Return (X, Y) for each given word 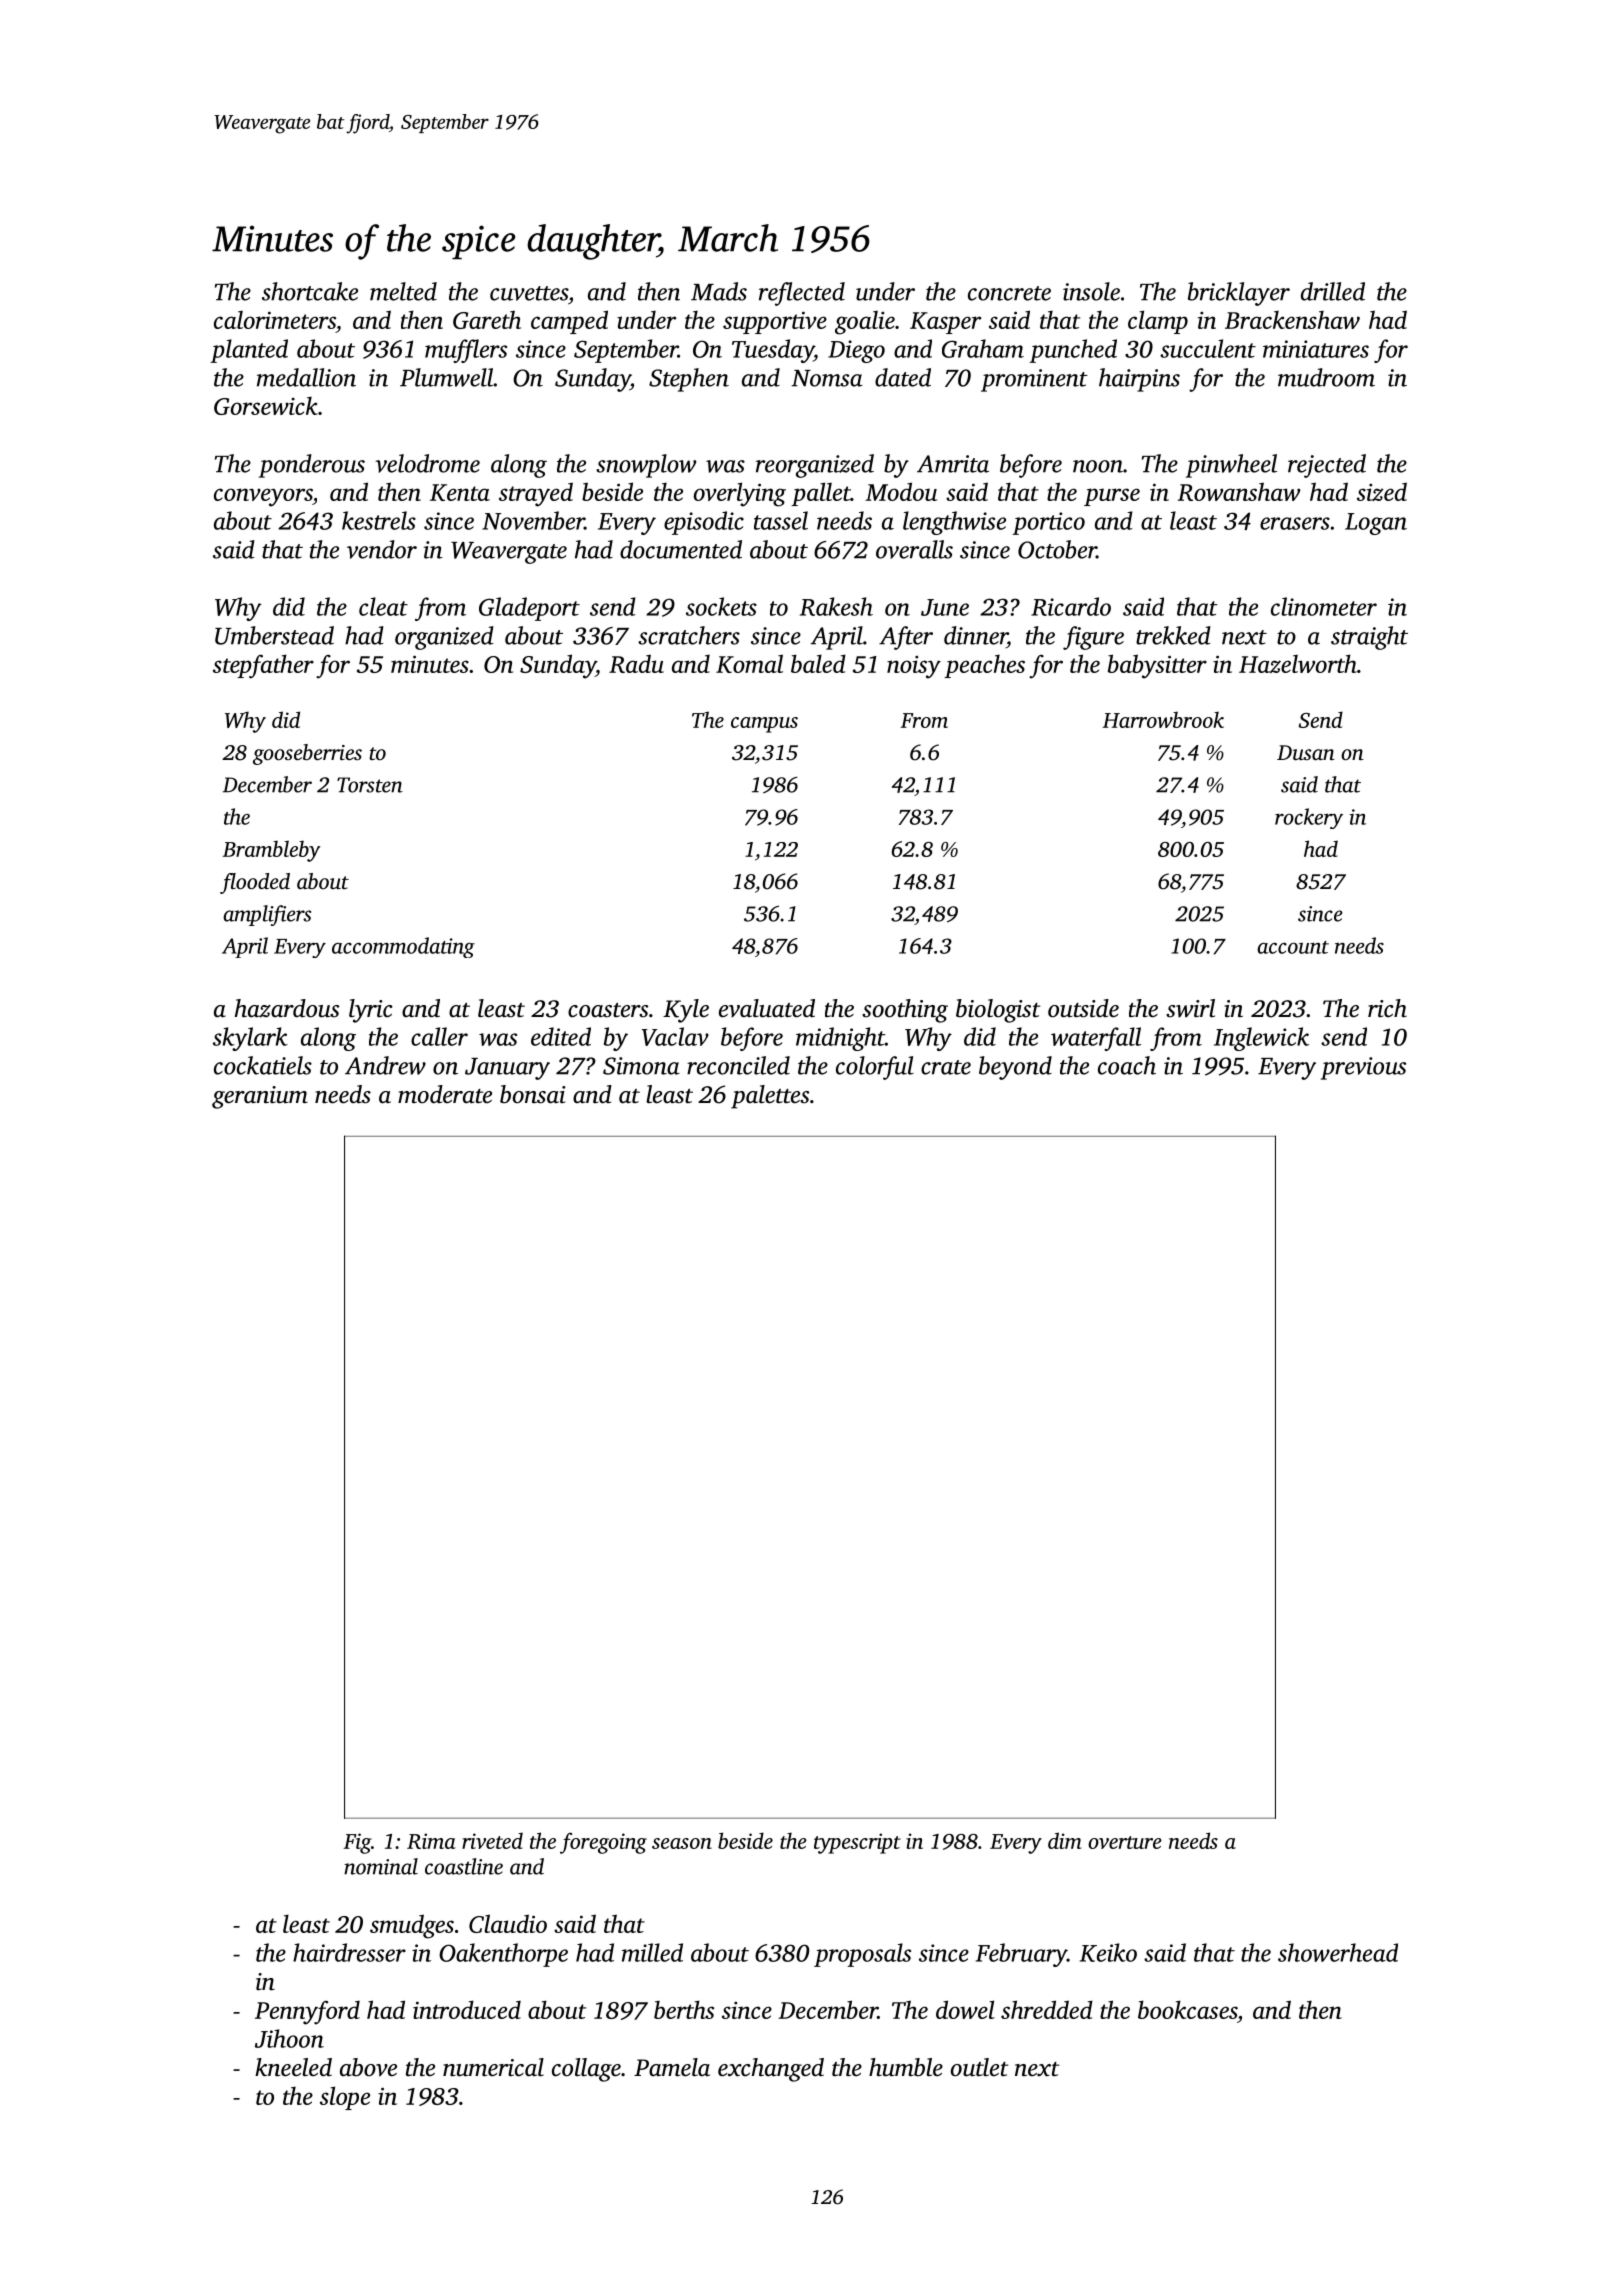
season (682, 1843)
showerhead (1338, 1952)
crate (946, 1067)
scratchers (689, 635)
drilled (1333, 291)
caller (439, 1036)
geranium (260, 1097)
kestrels (379, 520)
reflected (802, 294)
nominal (381, 1866)
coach (1127, 1065)
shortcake (310, 291)
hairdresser (349, 1952)
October (1057, 549)
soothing (905, 1011)
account (1293, 947)
